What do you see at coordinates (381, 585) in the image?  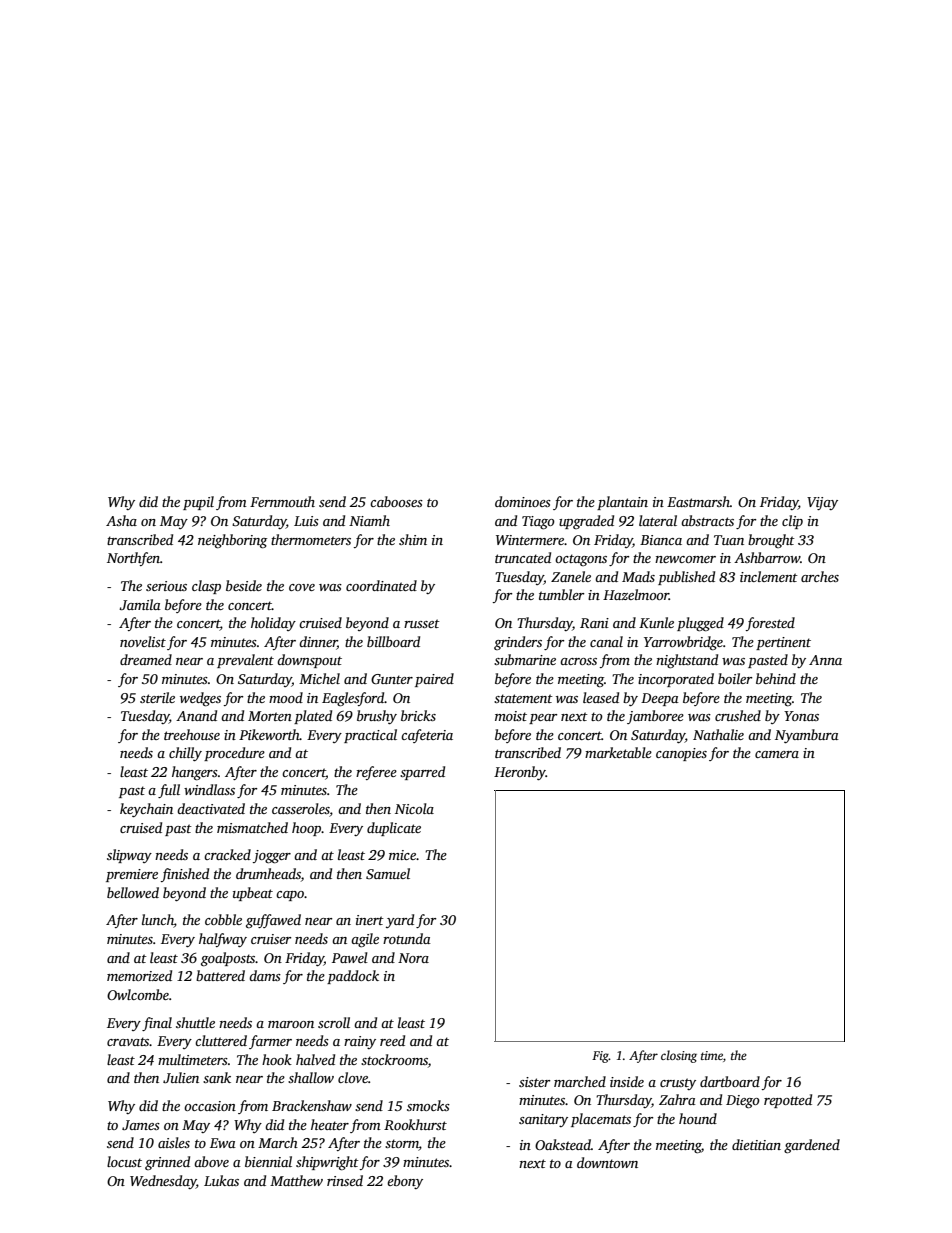 I see `coordinated` at bounding box center [381, 585].
